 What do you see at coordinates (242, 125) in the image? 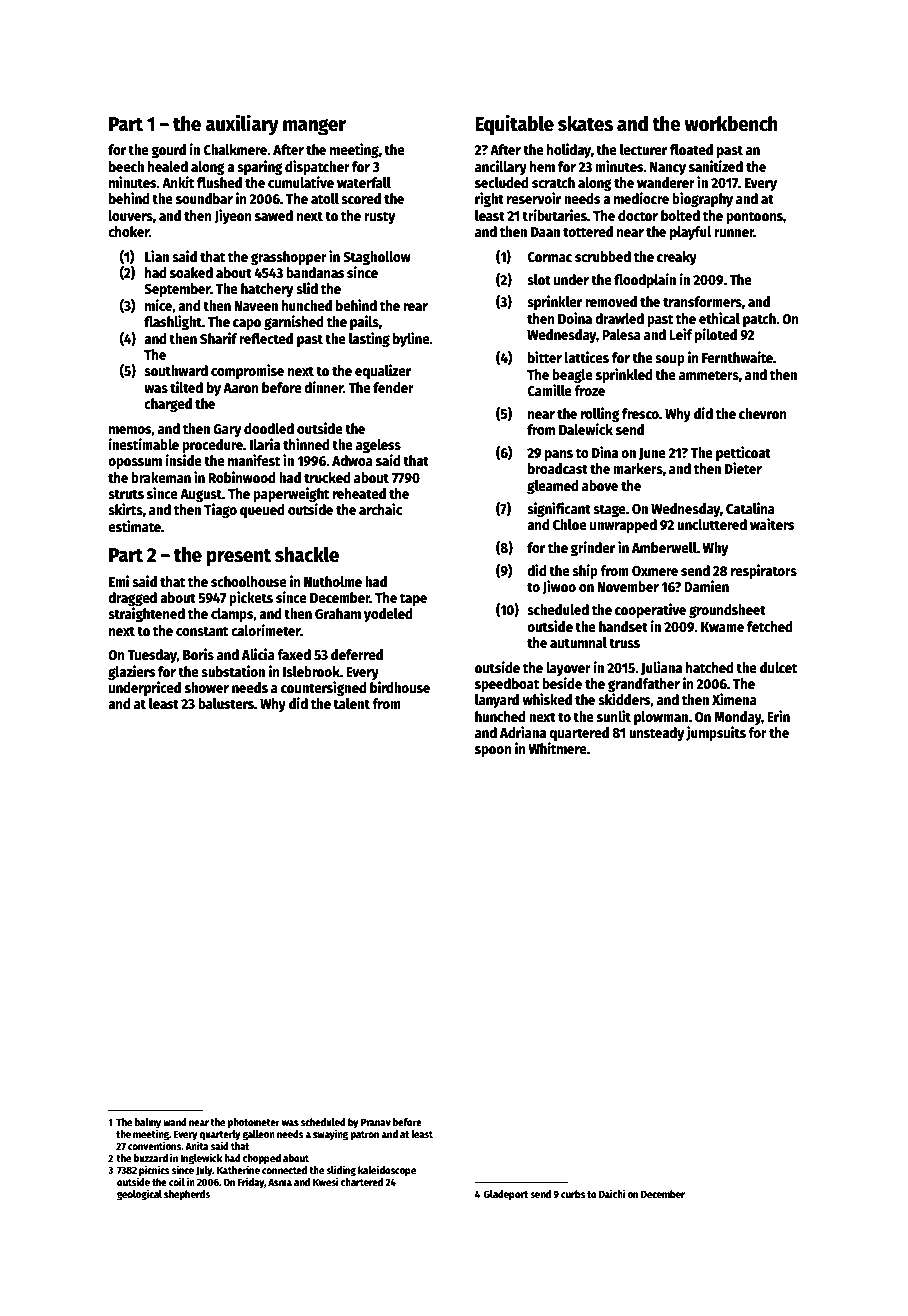
I see `auxiliary` at bounding box center [242, 125].
